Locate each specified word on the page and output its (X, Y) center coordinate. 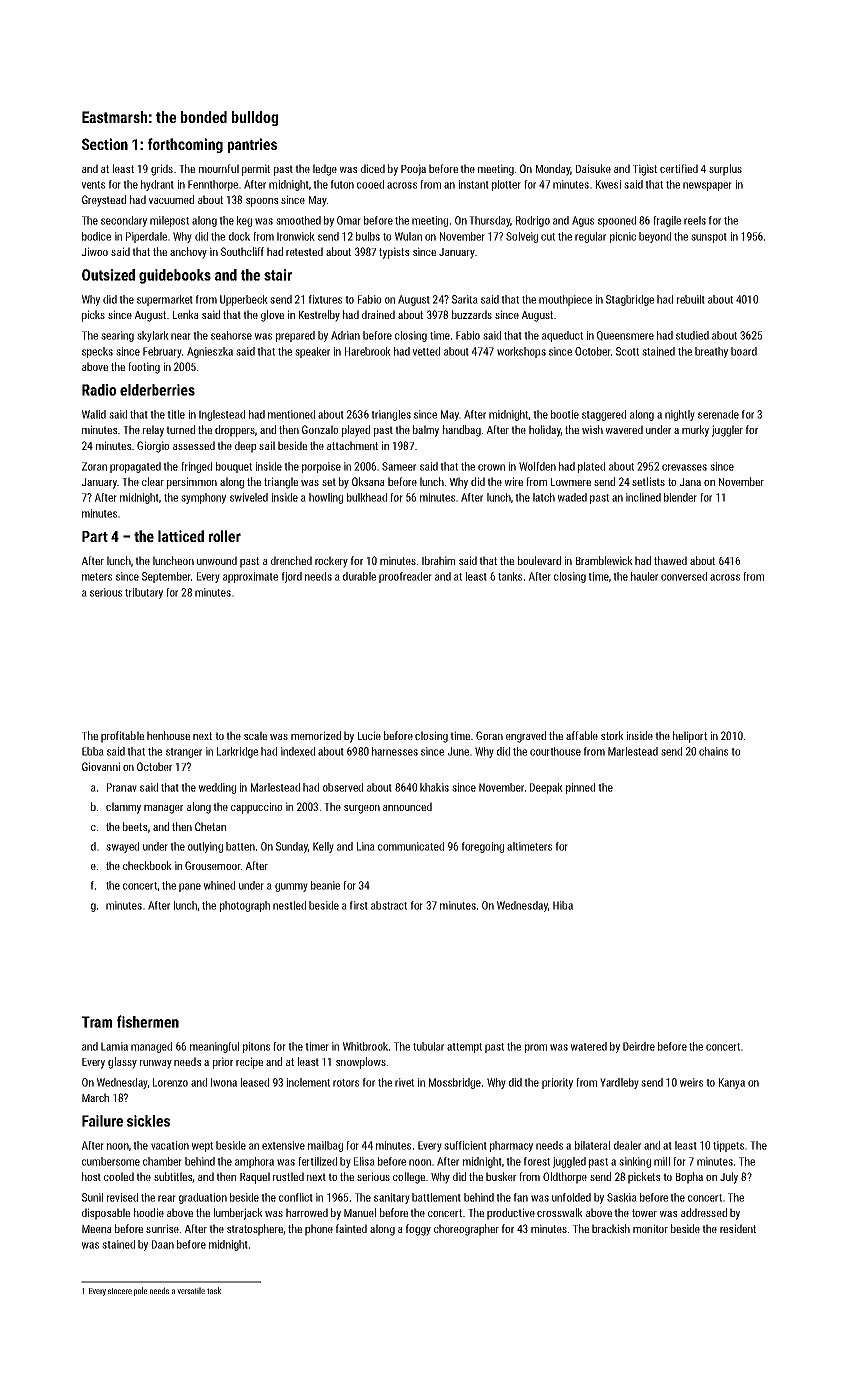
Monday (553, 170)
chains (713, 751)
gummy (291, 887)
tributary (144, 593)
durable (359, 576)
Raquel (255, 1178)
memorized (316, 735)
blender (680, 497)
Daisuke (593, 168)
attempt (464, 1048)
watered (589, 1046)
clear (153, 481)
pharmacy (511, 1146)
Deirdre (639, 1046)
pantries (252, 145)
